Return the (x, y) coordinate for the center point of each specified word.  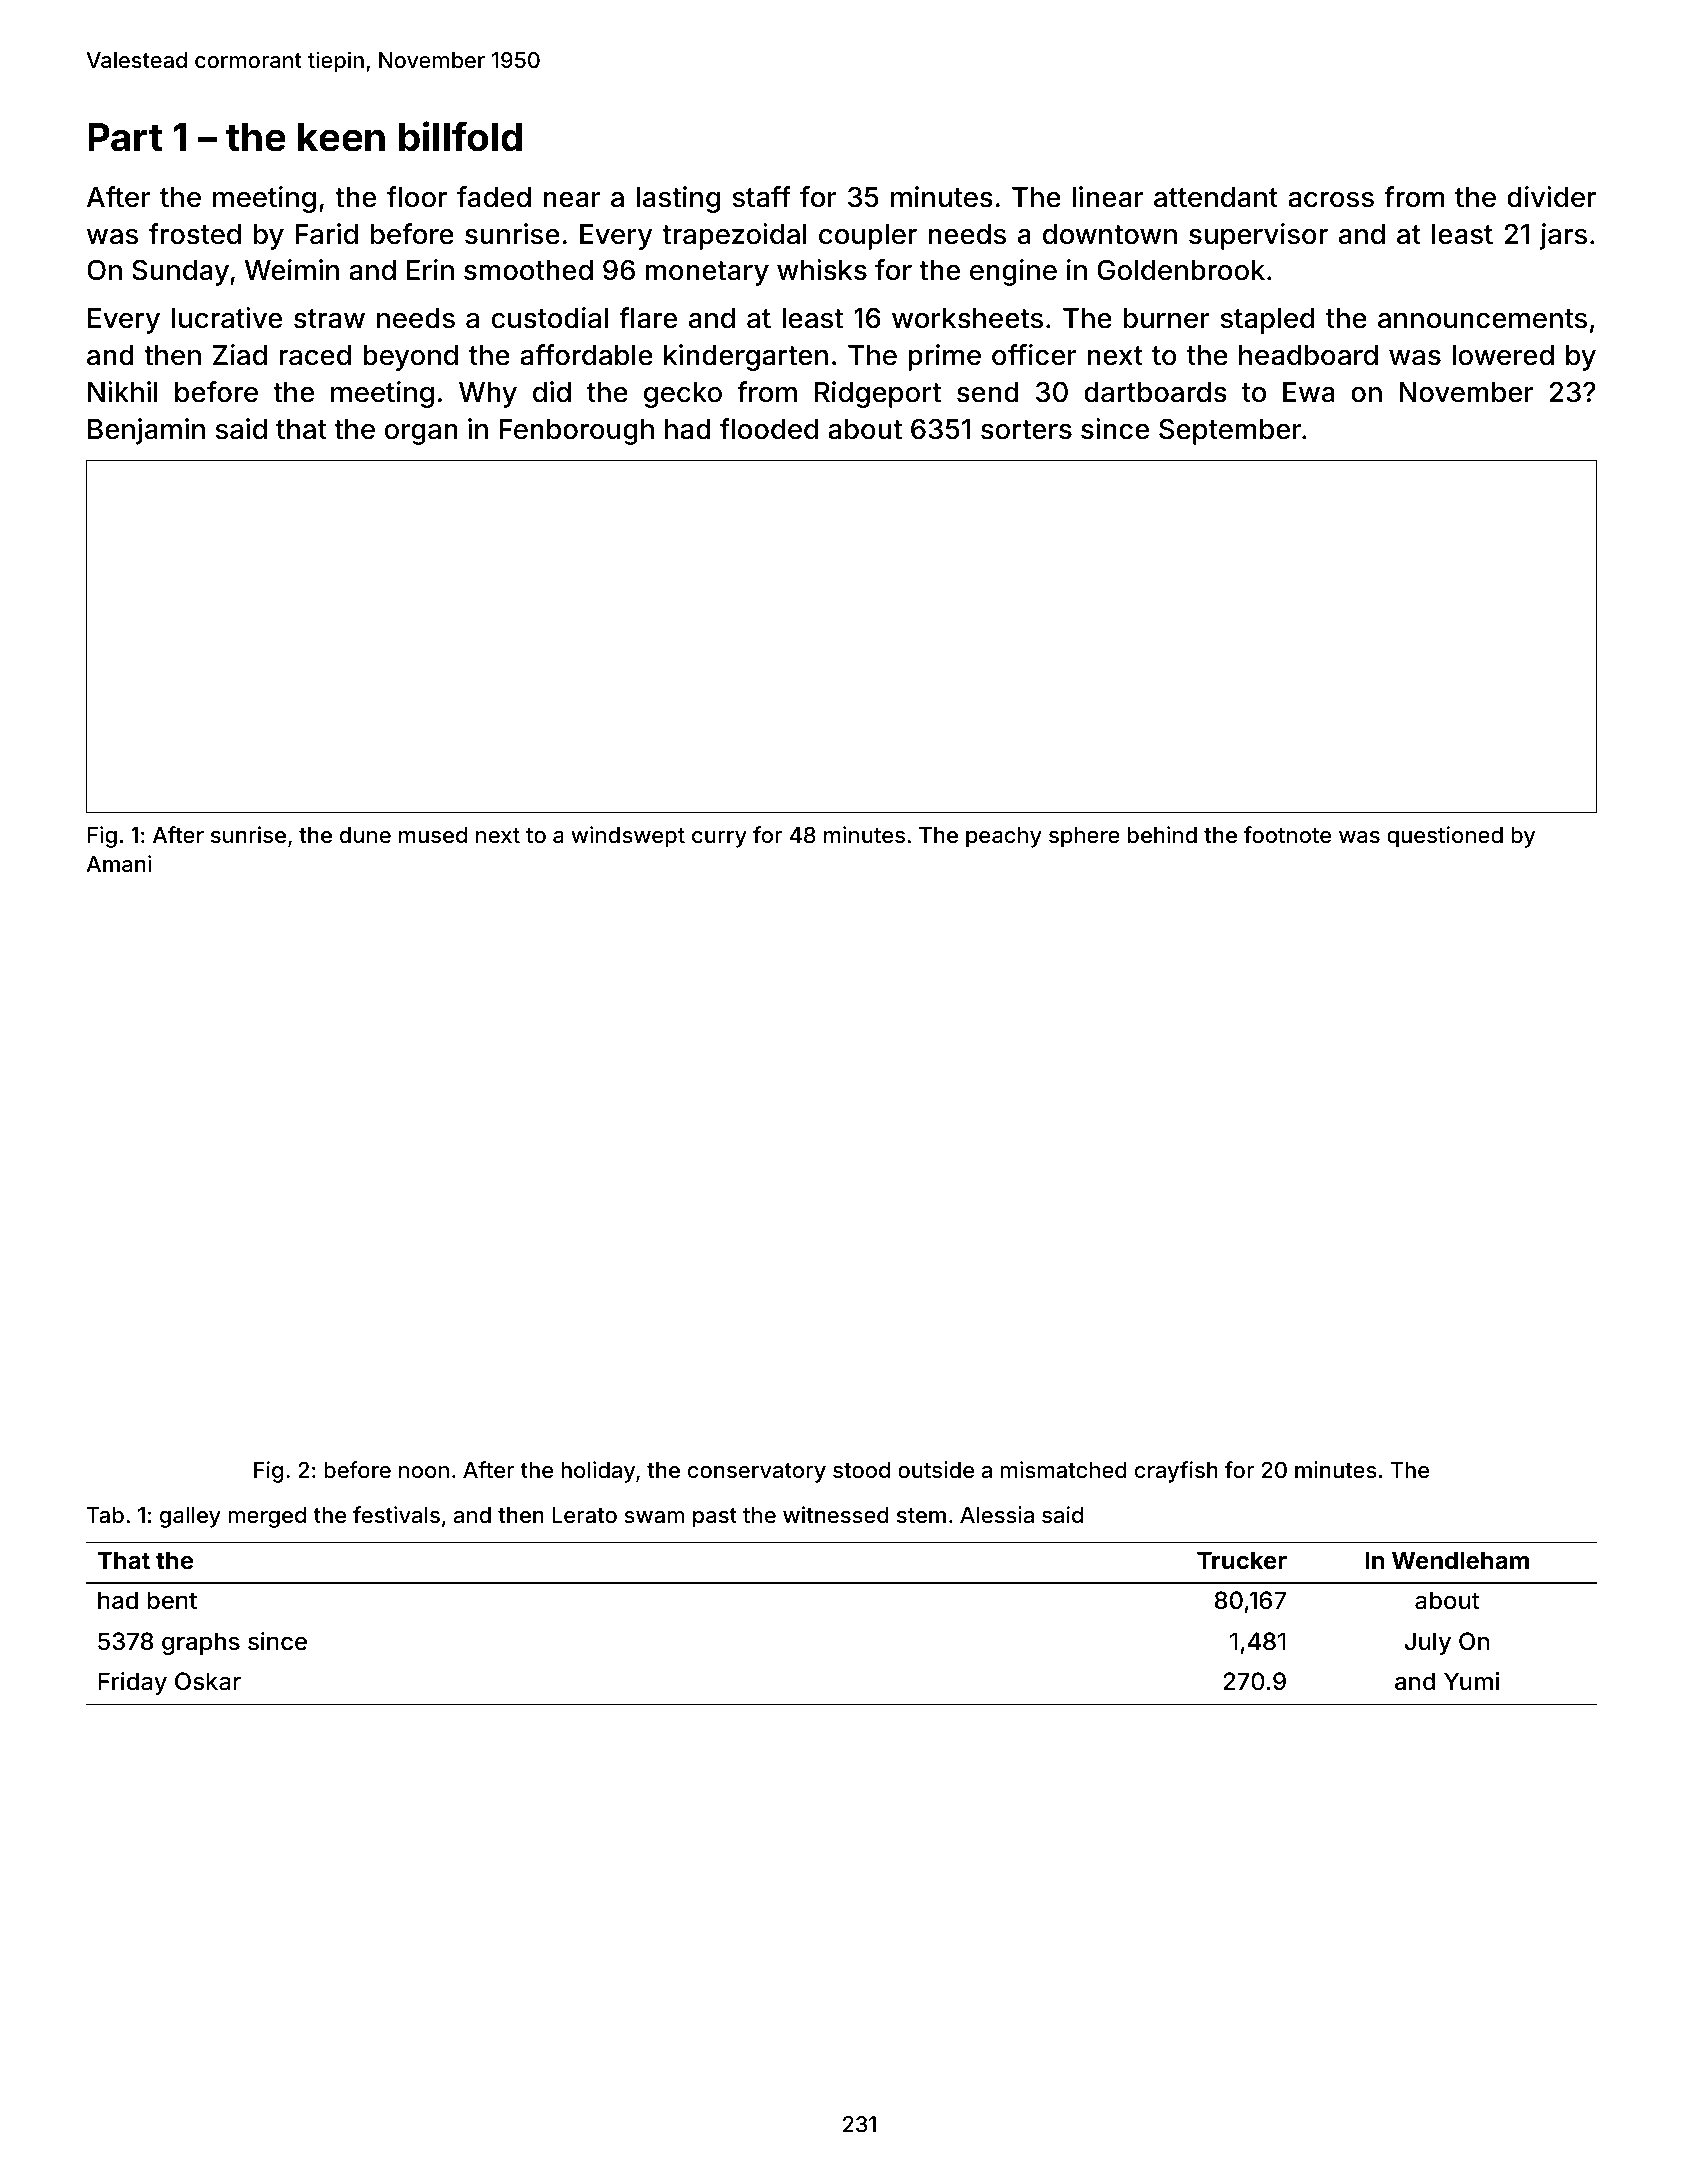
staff (761, 197)
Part (125, 137)
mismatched (1064, 1470)
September (1230, 431)
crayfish (1176, 1472)
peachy (1004, 837)
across (1331, 200)
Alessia (997, 1514)
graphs (201, 1643)
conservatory (757, 1473)
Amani (118, 864)
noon (424, 1472)
